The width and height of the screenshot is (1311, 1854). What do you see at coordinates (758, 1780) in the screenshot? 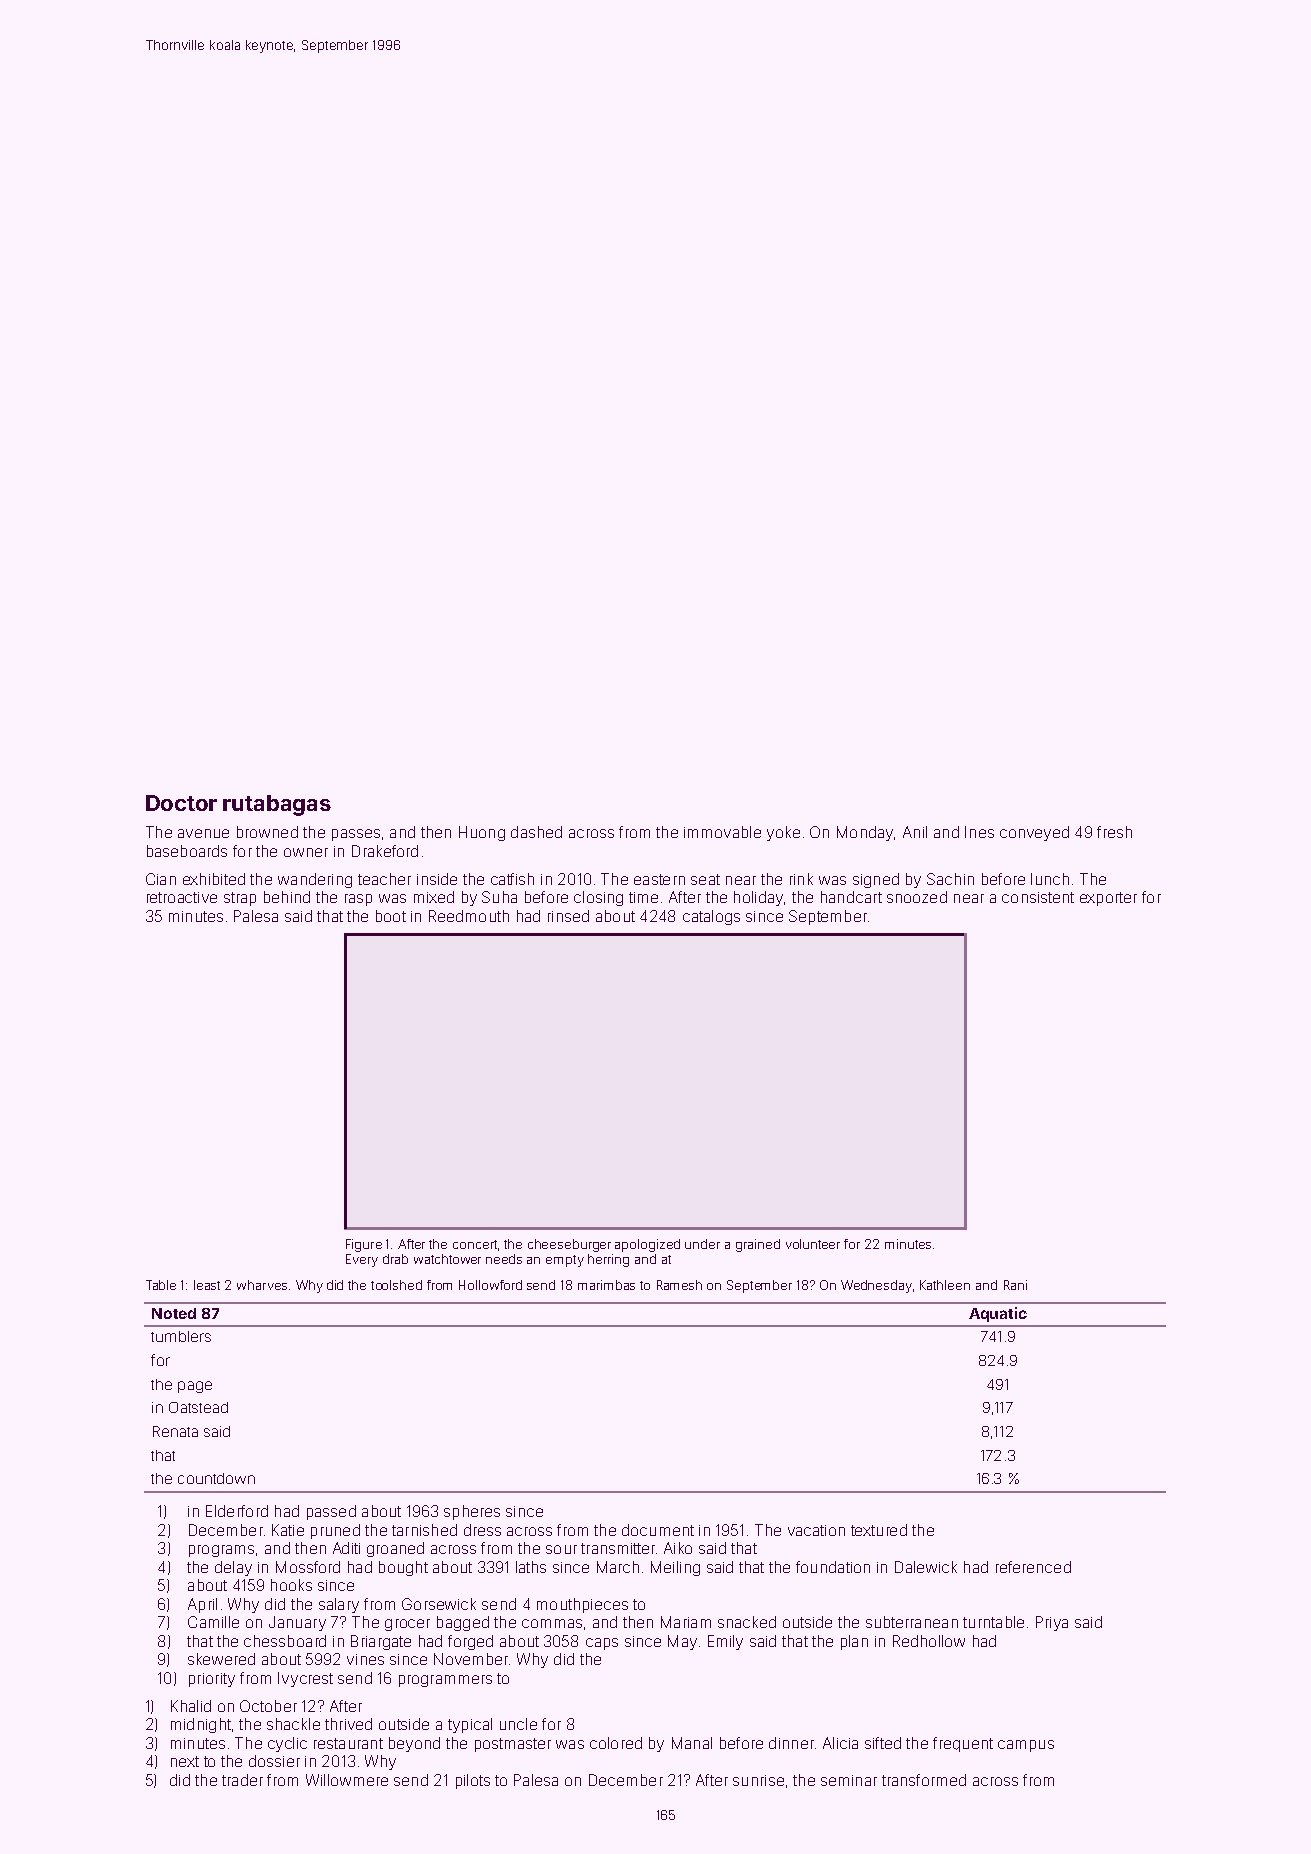
I see `sunrise` at bounding box center [758, 1780].
